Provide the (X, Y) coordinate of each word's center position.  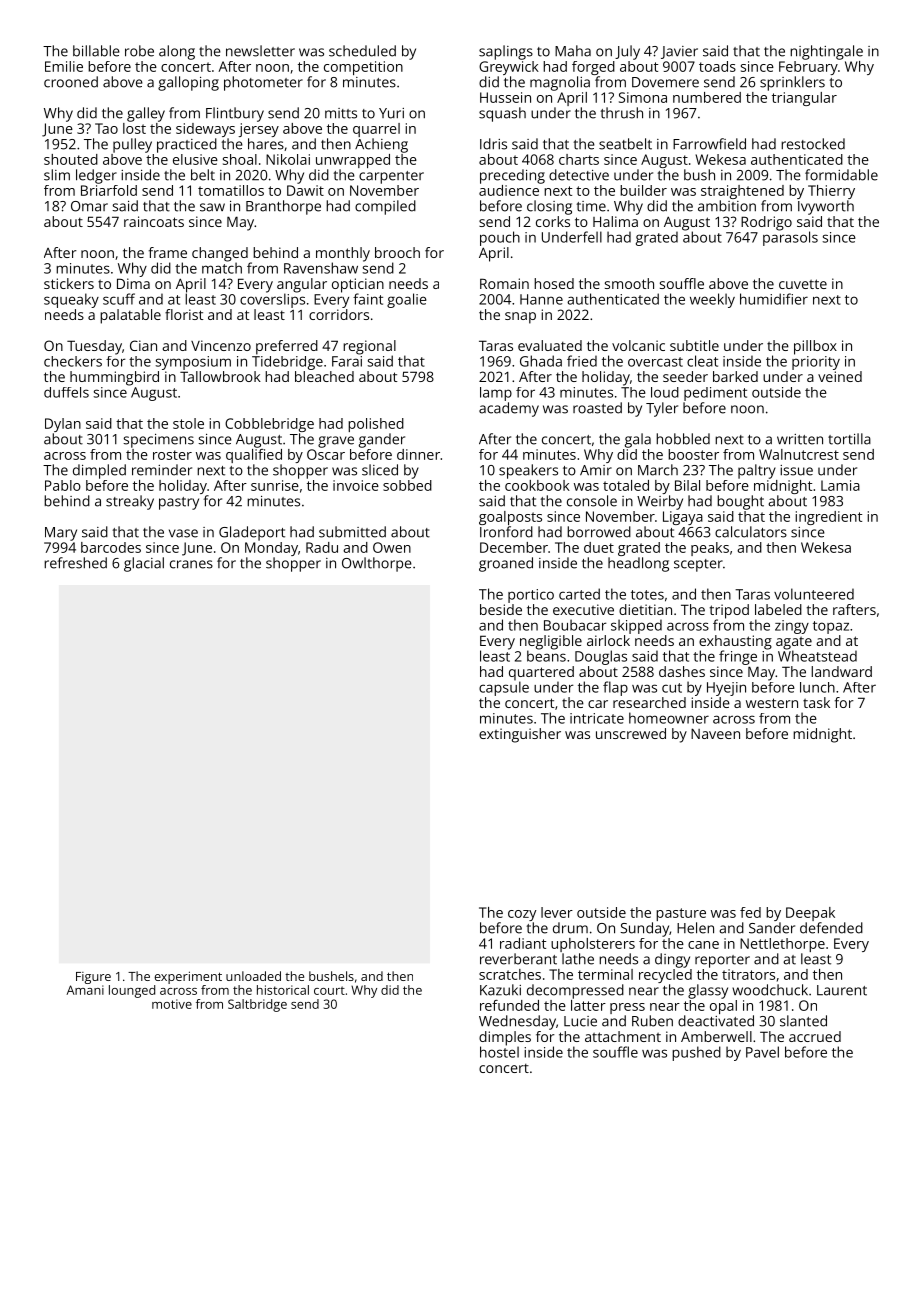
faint (368, 299)
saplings (506, 52)
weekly (712, 300)
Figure (93, 978)
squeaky (71, 300)
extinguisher (520, 735)
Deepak (810, 914)
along (177, 52)
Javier (679, 52)
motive (172, 1004)
